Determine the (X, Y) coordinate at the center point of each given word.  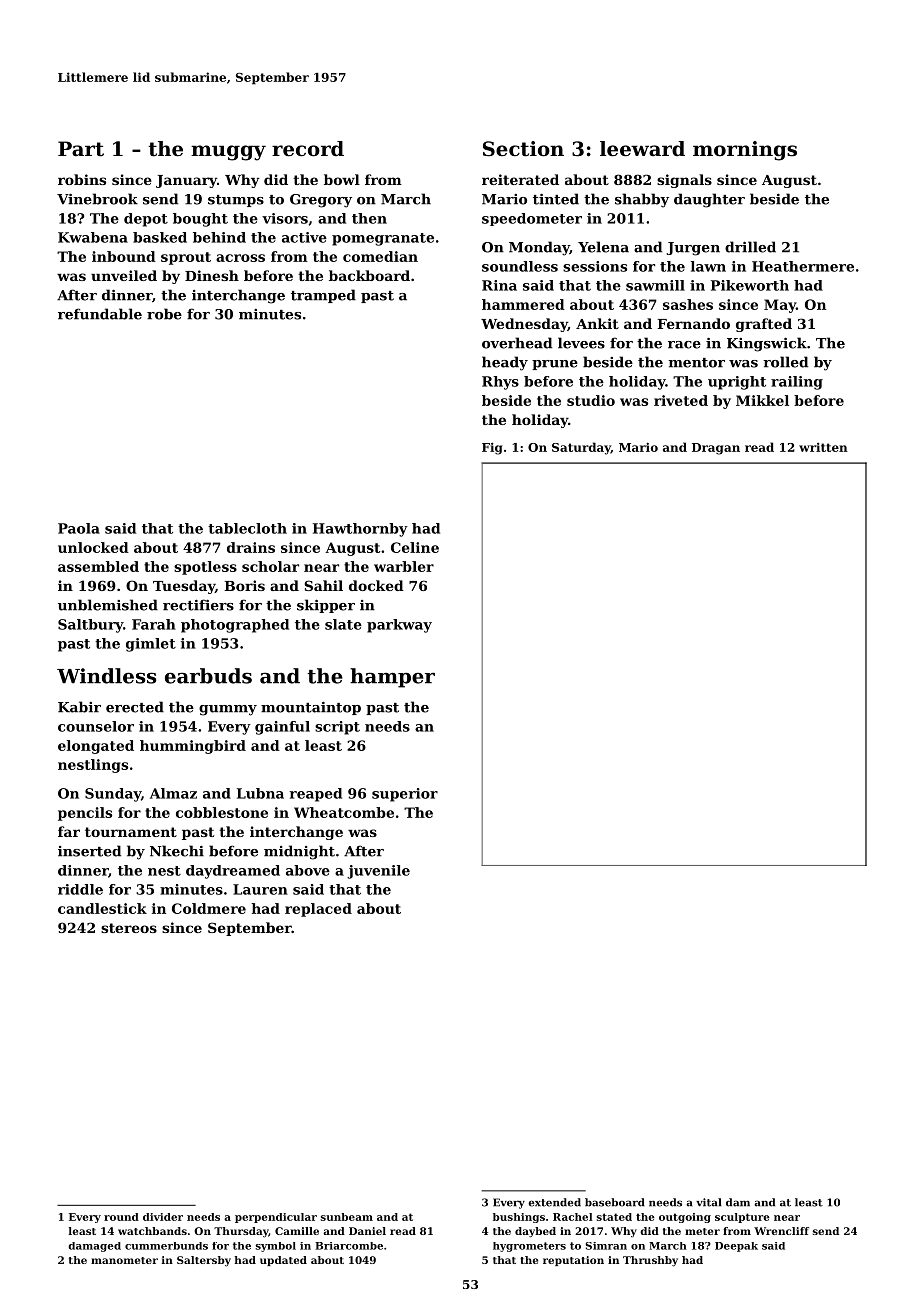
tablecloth (247, 528)
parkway (399, 626)
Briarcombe (349, 1246)
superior (405, 795)
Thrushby (650, 1261)
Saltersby (204, 1261)
